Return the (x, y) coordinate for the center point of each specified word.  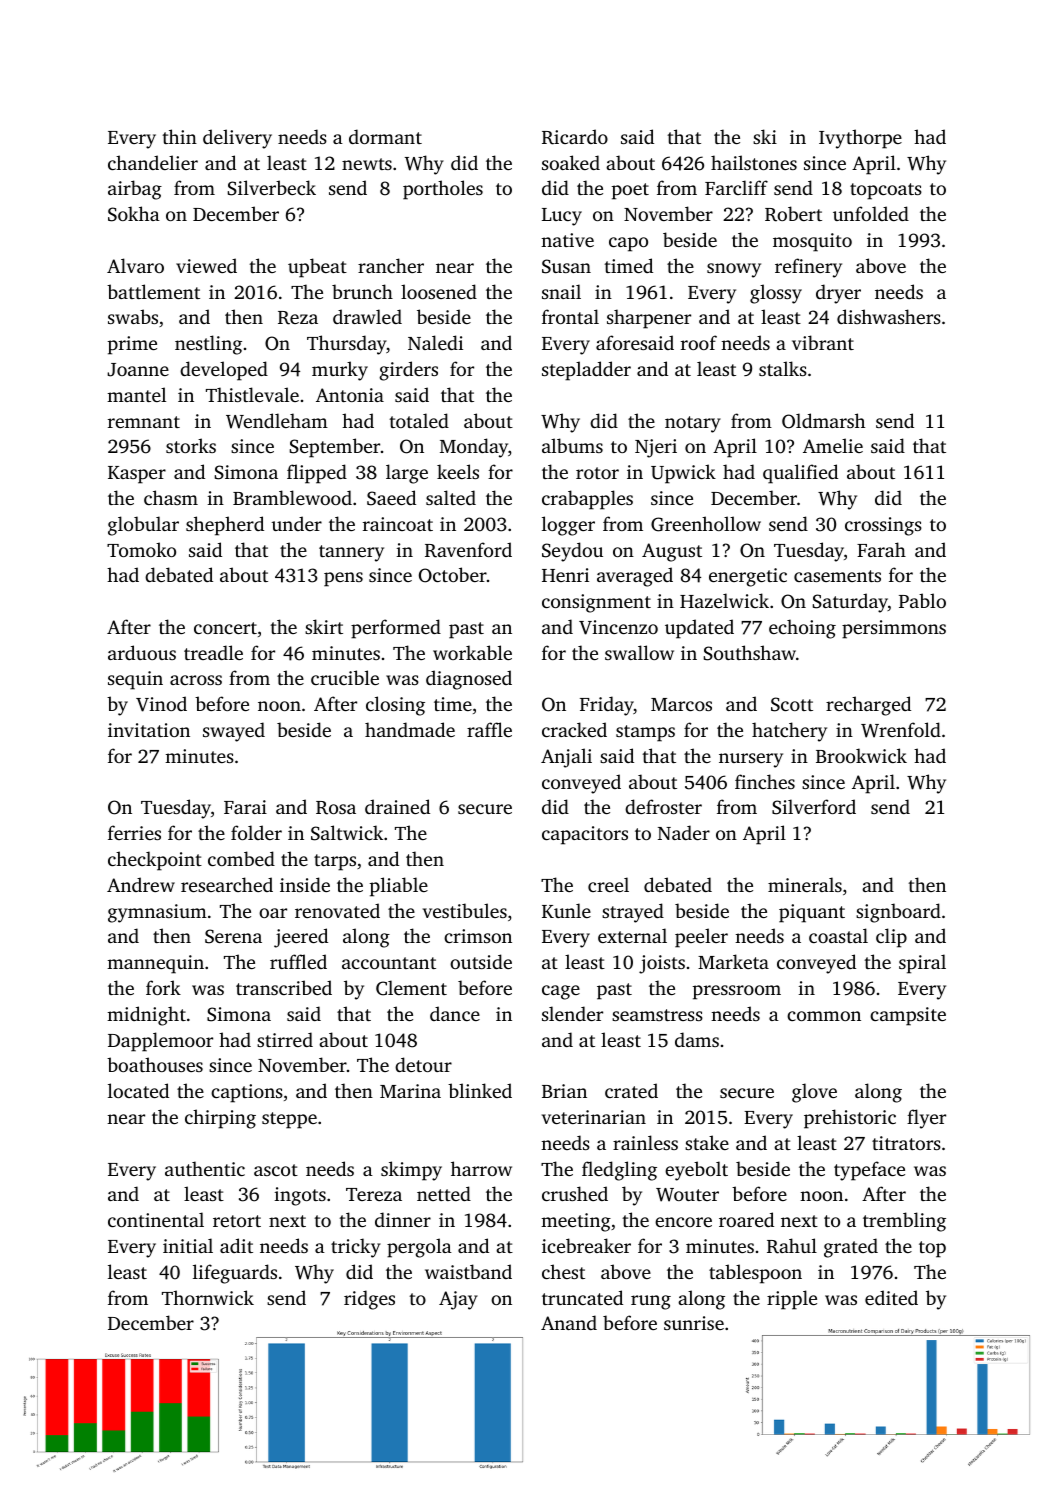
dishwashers (889, 316)
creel (608, 884)
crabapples (587, 500)
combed (241, 858)
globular (143, 526)
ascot (276, 1170)
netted (444, 1193)
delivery (237, 139)
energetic (748, 577)
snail (561, 291)
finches (765, 781)
